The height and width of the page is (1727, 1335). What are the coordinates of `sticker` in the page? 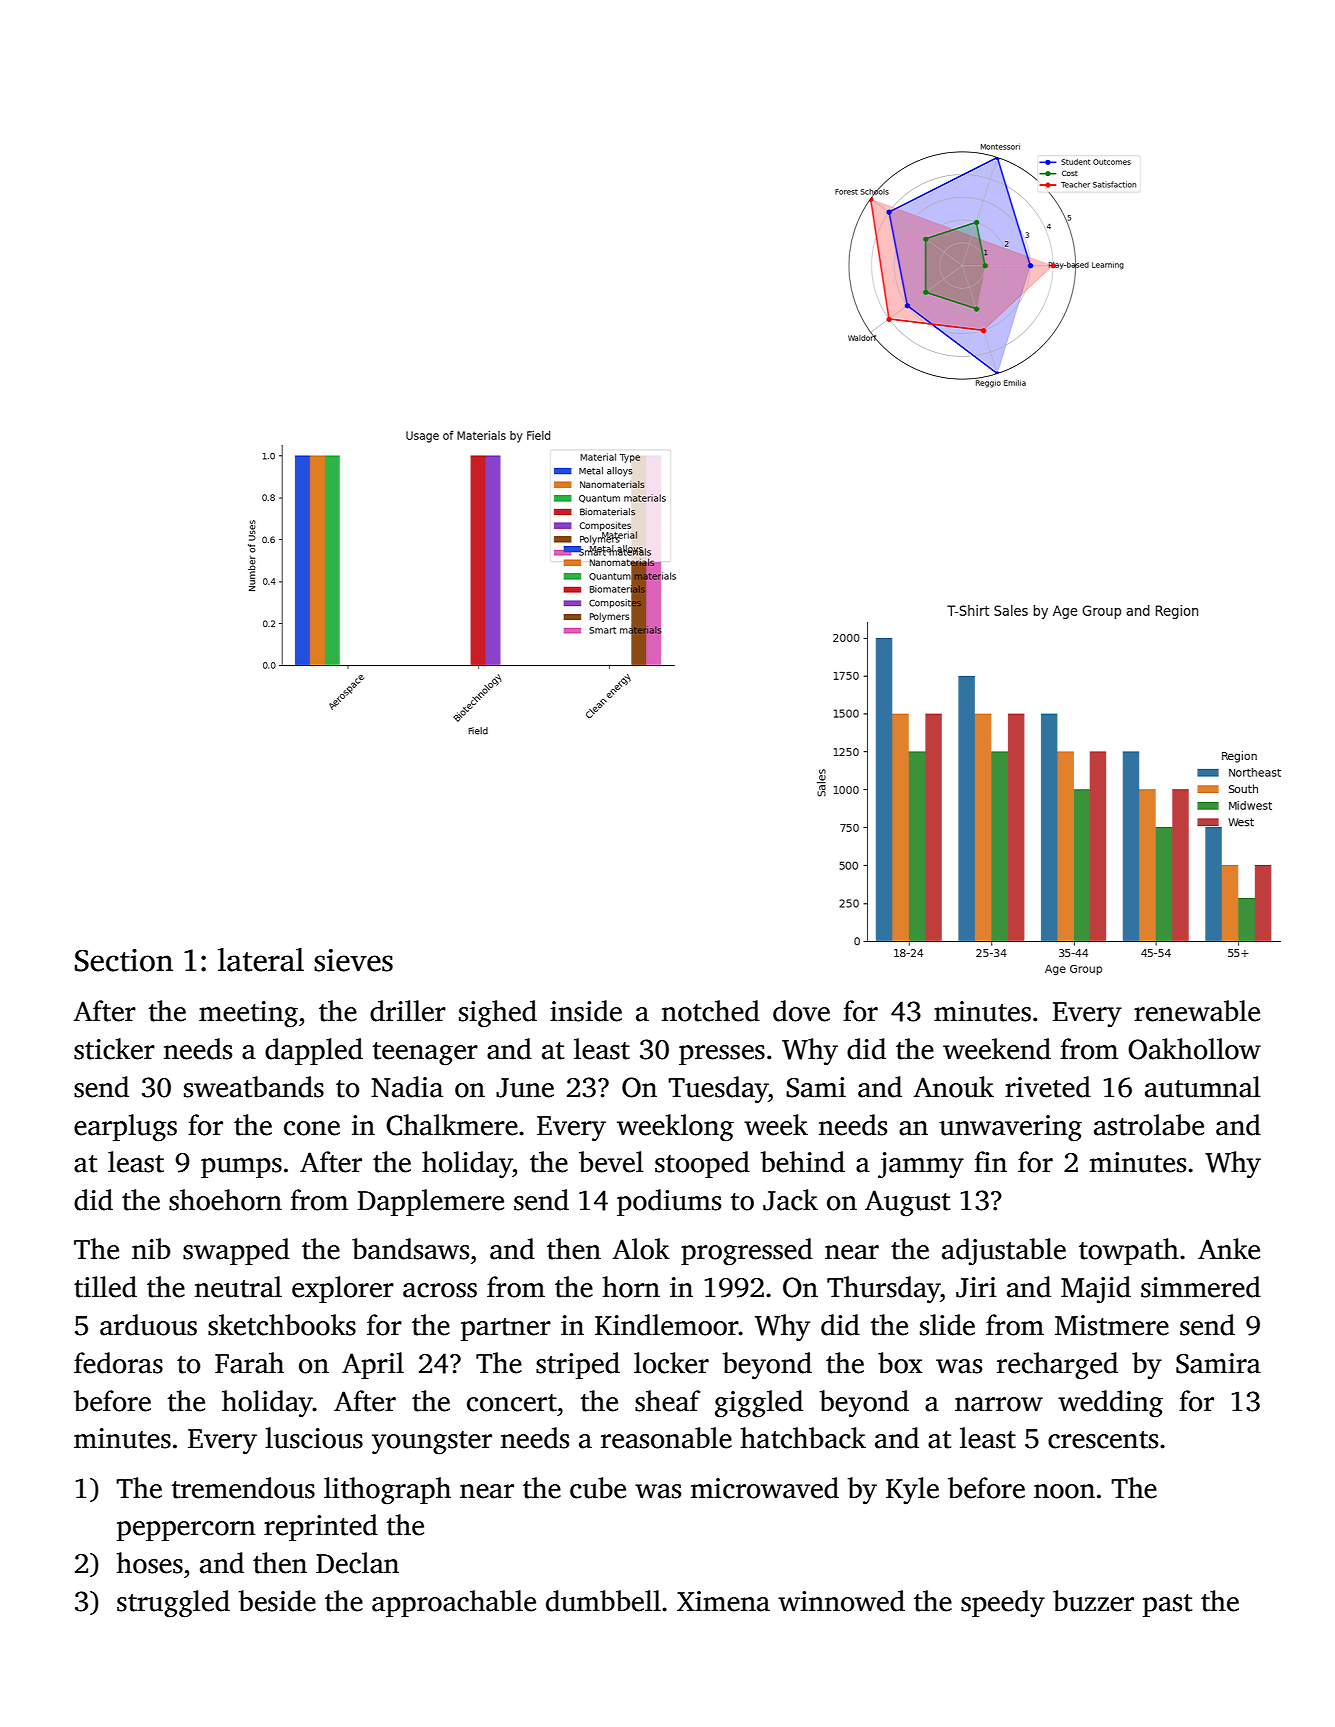 It's located at (114, 1049).
